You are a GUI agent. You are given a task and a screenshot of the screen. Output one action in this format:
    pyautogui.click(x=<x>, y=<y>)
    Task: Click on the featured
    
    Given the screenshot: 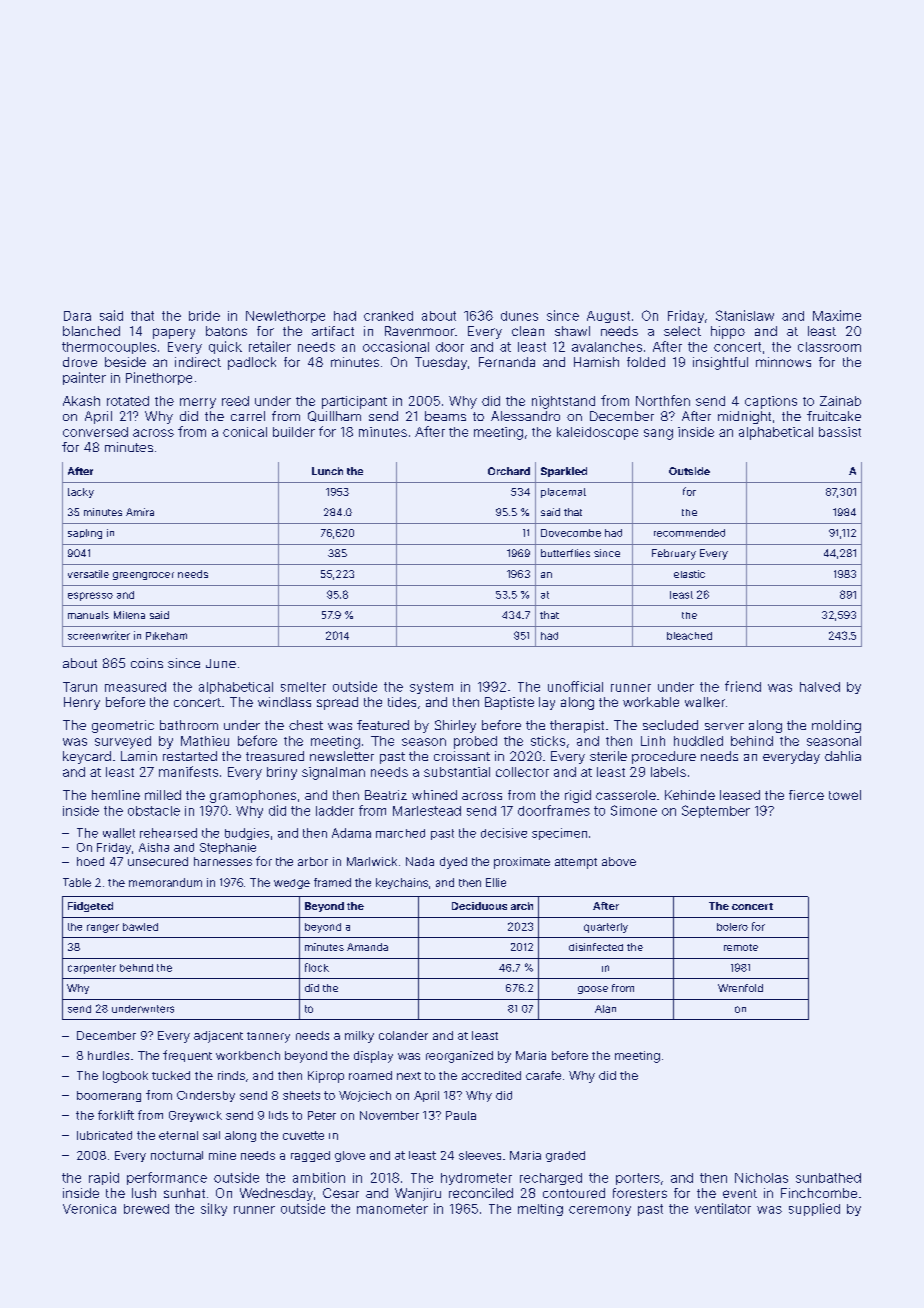 What is the action you would take?
    pyautogui.click(x=383, y=725)
